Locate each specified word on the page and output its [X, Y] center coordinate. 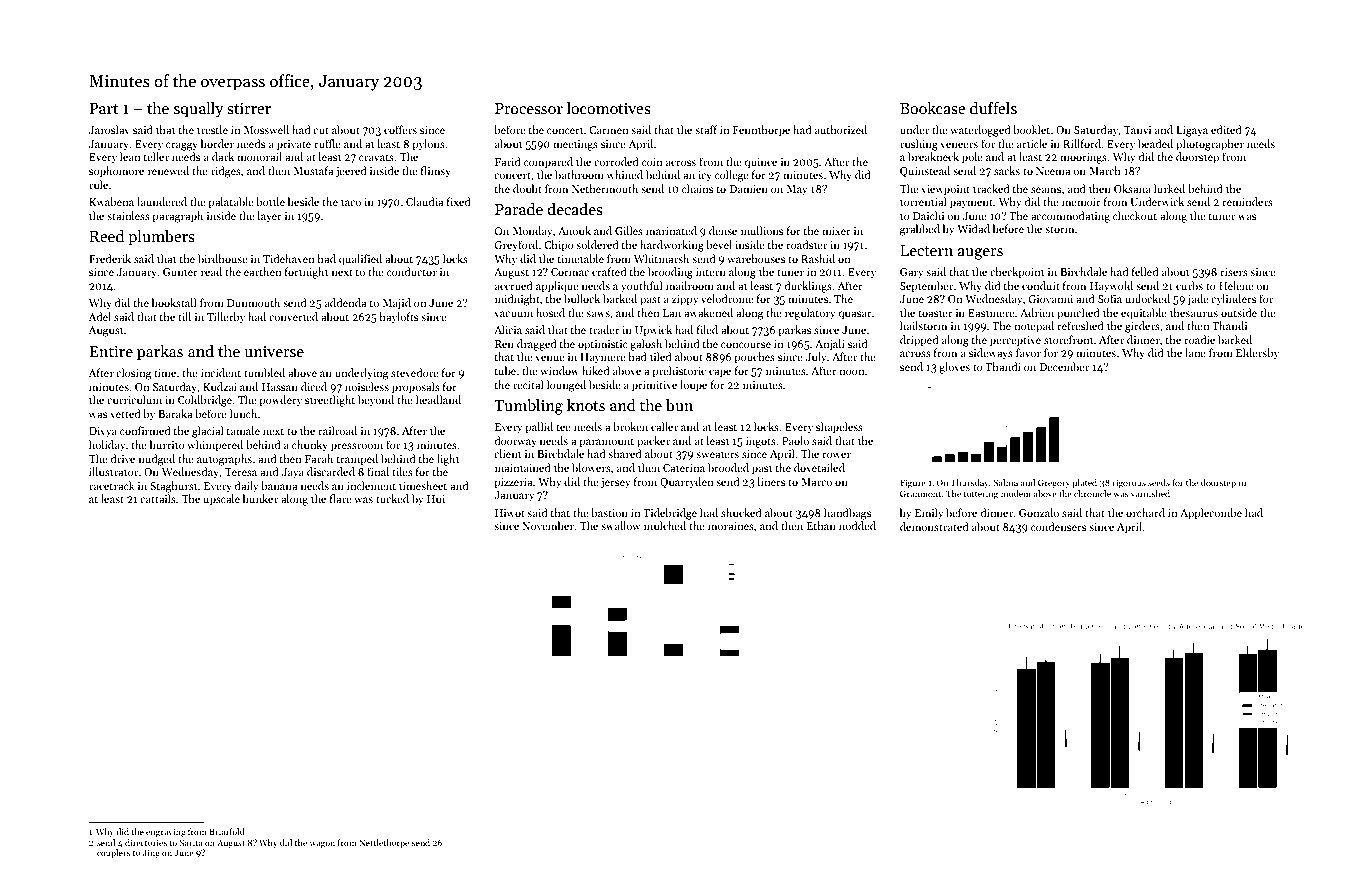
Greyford [516, 246]
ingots [761, 442]
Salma [1006, 482]
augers [980, 254]
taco [351, 202]
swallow [621, 525]
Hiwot [510, 513]
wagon [322, 844]
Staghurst [173, 487]
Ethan [821, 525]
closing [134, 374]
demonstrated [934, 526]
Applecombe [1211, 514]
